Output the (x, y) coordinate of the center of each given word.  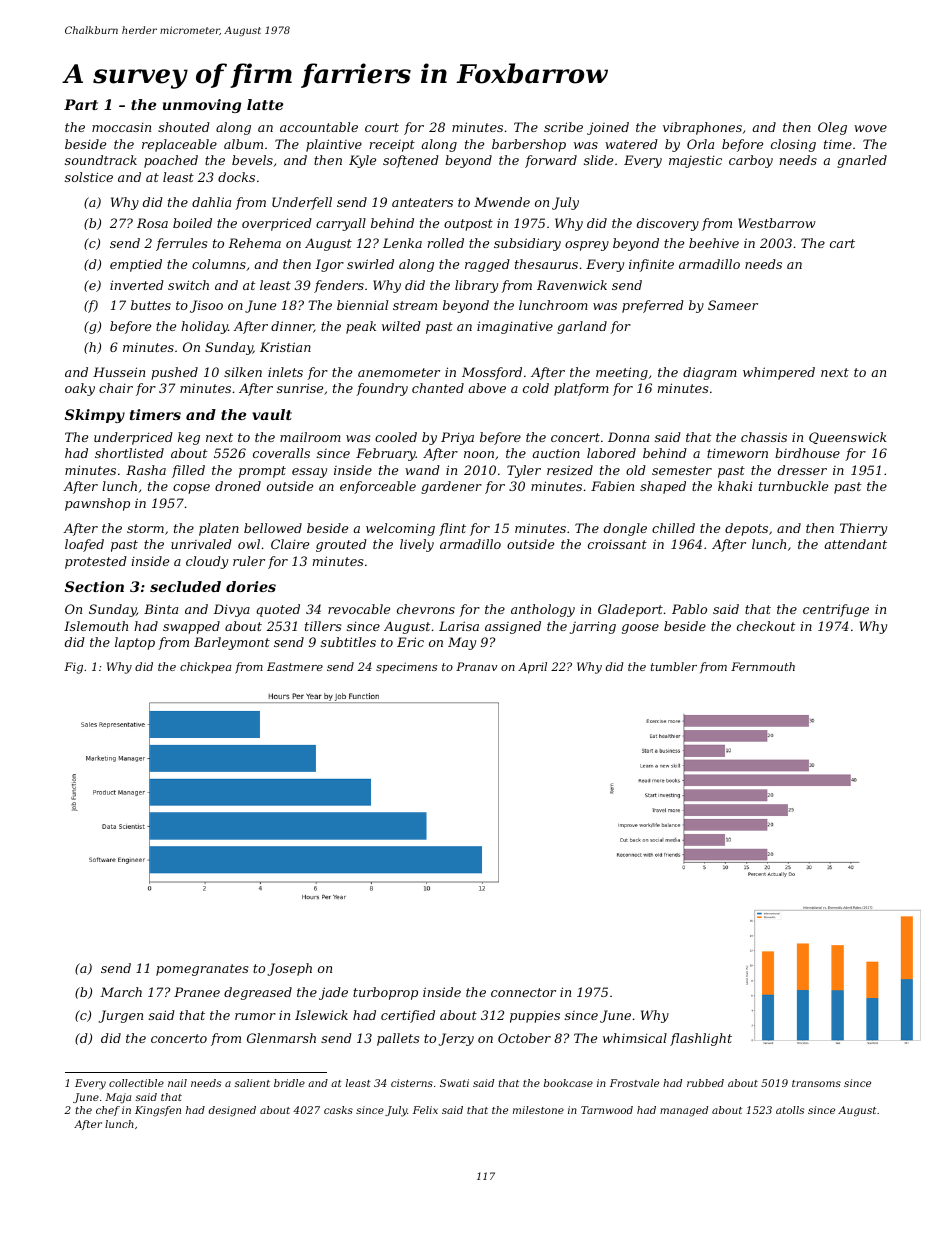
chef (108, 1111)
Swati (454, 1083)
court (382, 127)
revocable (359, 609)
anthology (543, 610)
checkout (766, 626)
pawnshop (97, 504)
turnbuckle (793, 486)
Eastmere (295, 666)
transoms (816, 1083)
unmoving (202, 106)
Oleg (832, 128)
